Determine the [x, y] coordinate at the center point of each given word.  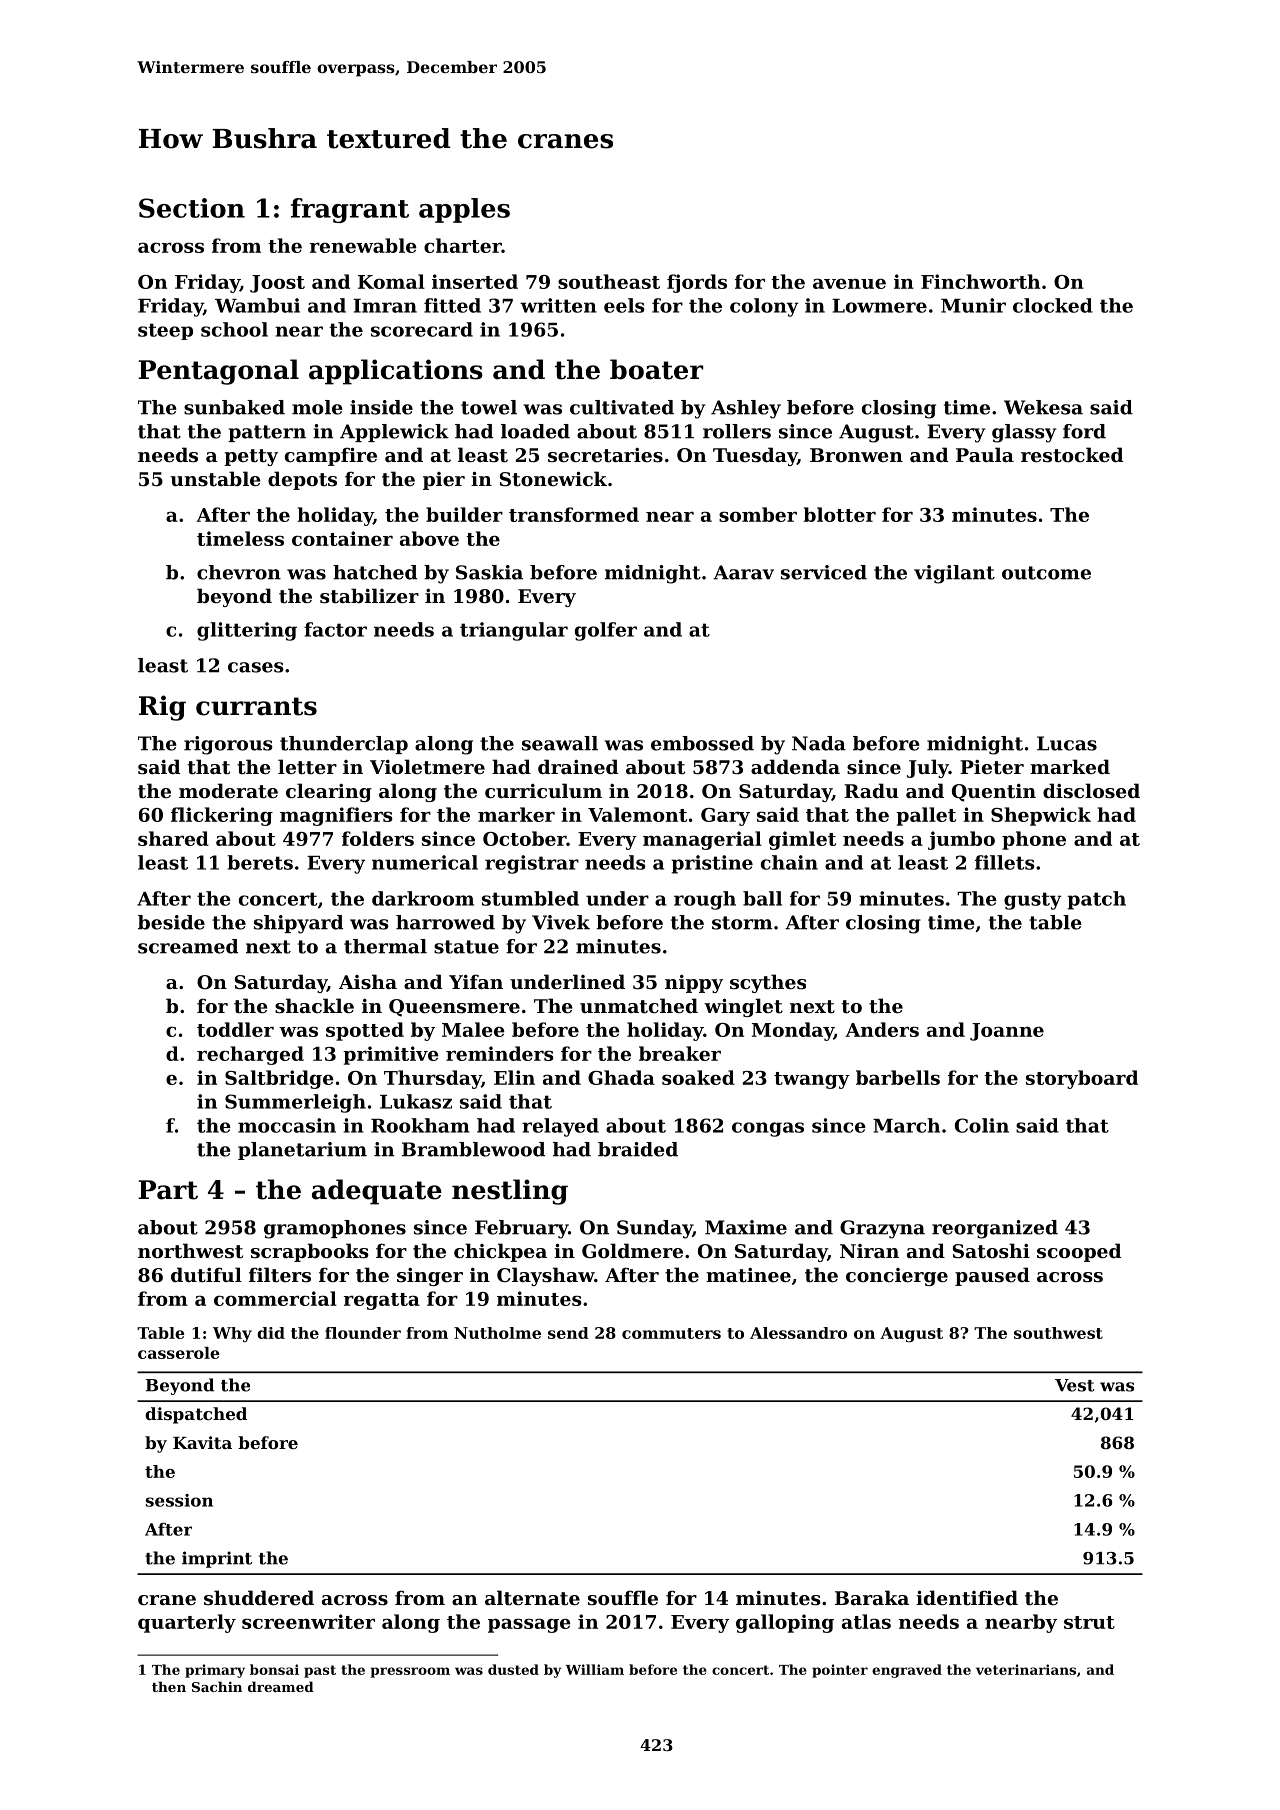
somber [758, 514]
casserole [179, 1352]
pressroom [410, 1672]
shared [173, 838]
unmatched [639, 1006]
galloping [785, 1623]
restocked [1072, 455]
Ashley [746, 409]
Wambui [257, 305]
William [594, 1669]
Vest [1075, 1385]
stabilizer [369, 596]
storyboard [1082, 1079]
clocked [1053, 305]
